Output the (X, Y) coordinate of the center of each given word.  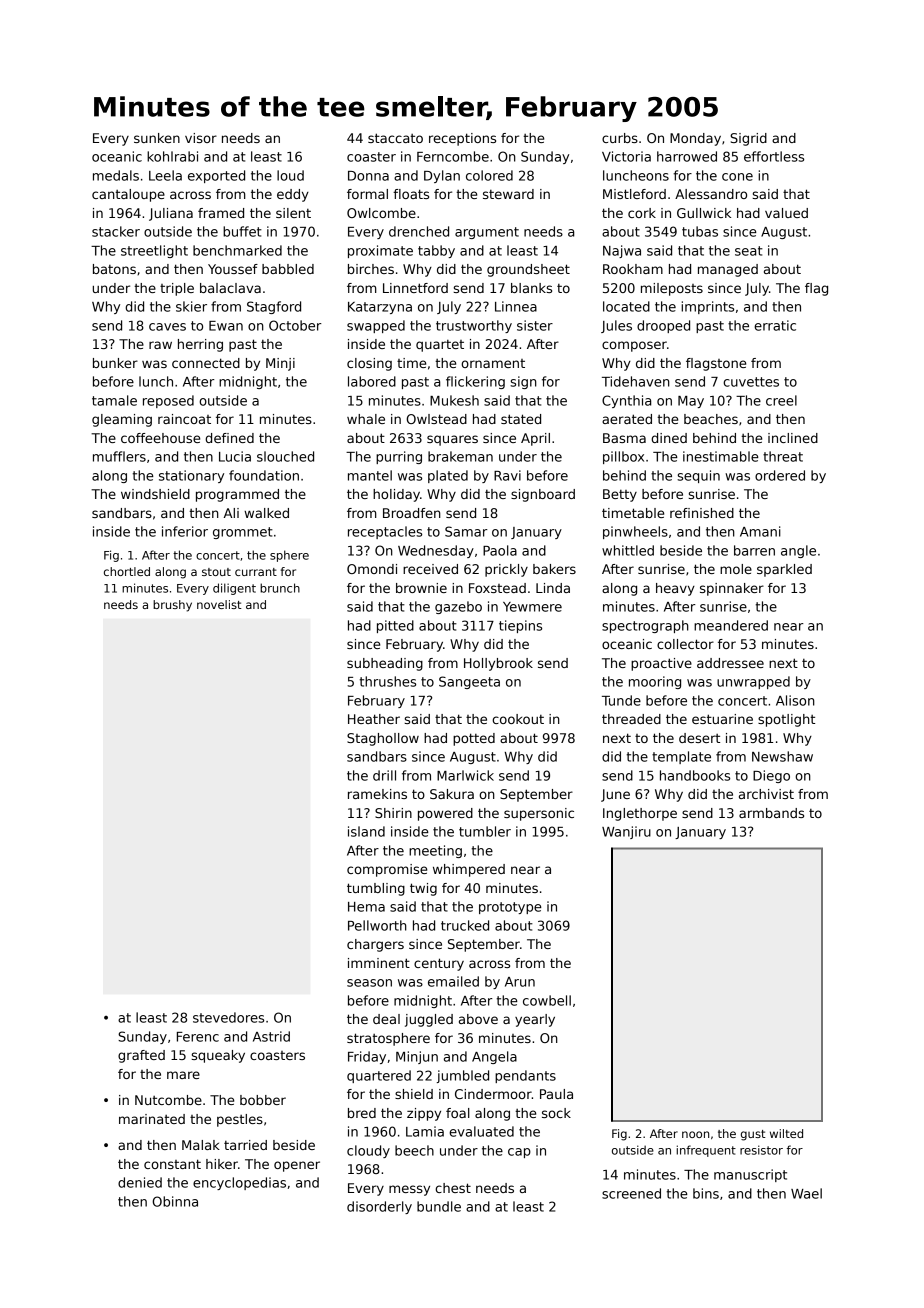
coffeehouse (160, 438)
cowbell (547, 1000)
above (478, 1019)
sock (556, 1113)
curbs (620, 138)
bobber (263, 1100)
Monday (695, 139)
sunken (157, 138)
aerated (627, 419)
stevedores (228, 1017)
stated (521, 419)
